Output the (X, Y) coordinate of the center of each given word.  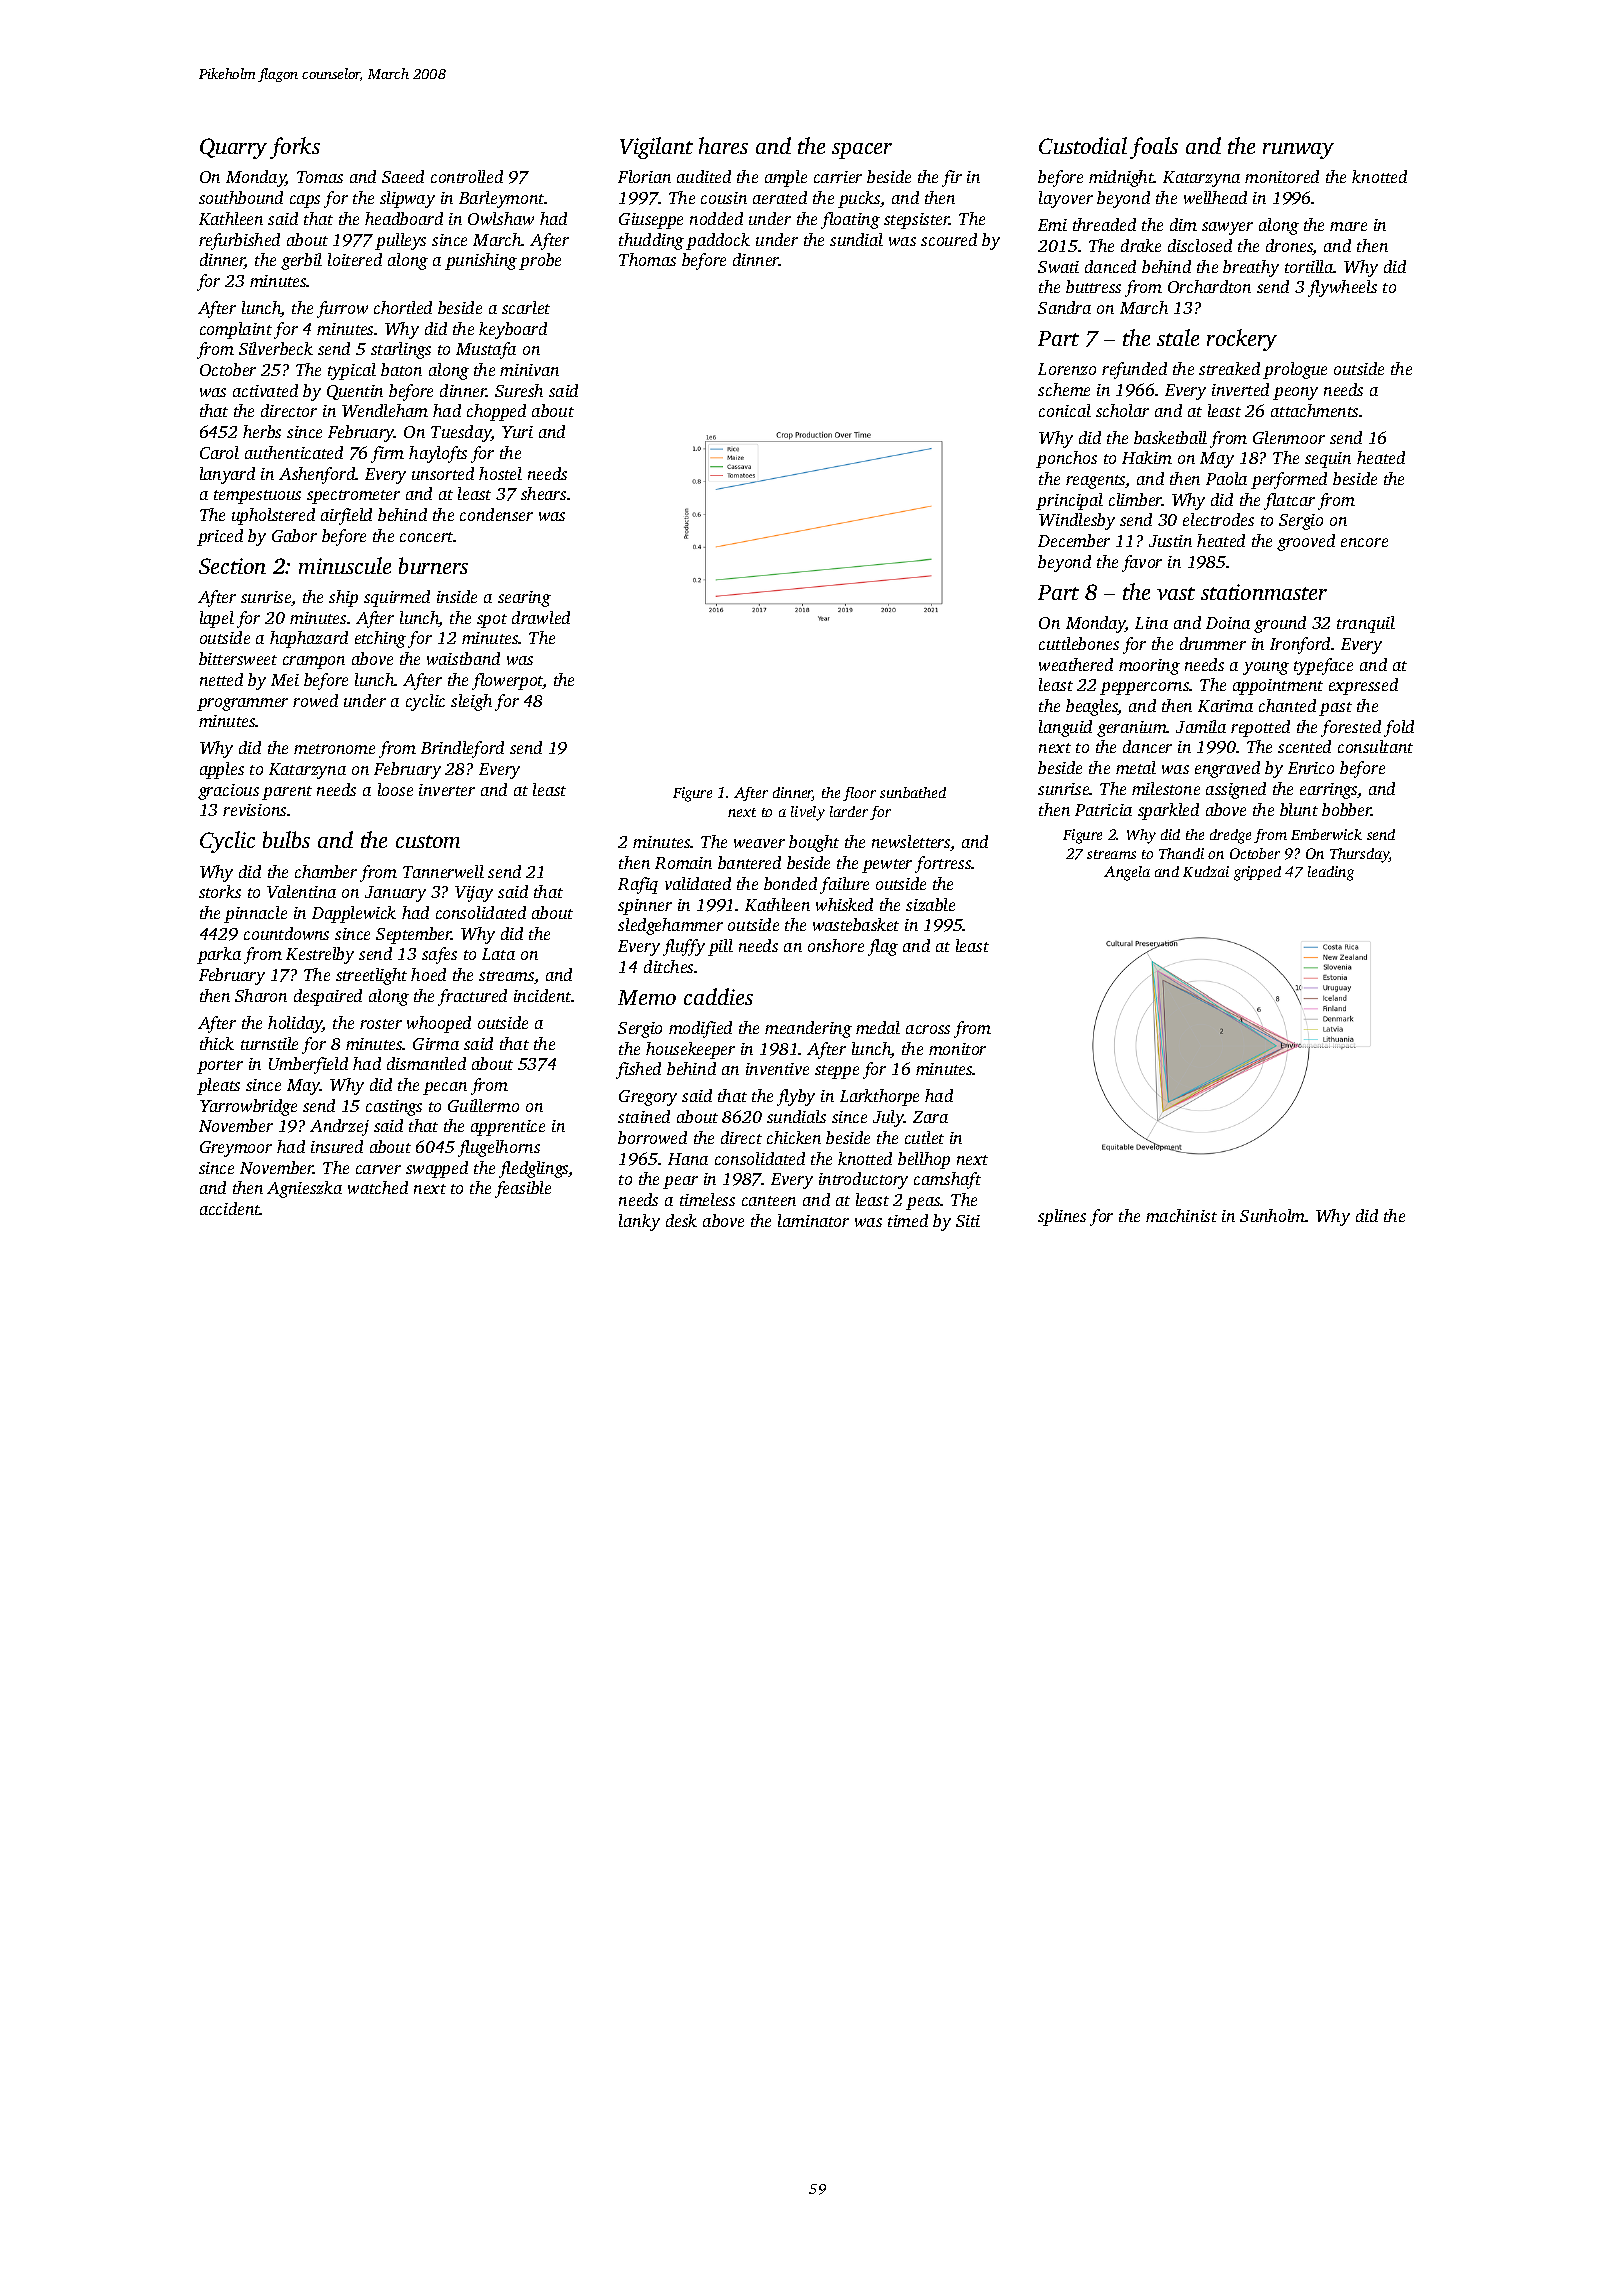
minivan (529, 370)
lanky (639, 1222)
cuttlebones (1079, 643)
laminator (813, 1220)
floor (859, 794)
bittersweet (238, 658)
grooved (1306, 542)
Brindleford (462, 749)
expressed (1363, 686)
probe (540, 261)
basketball (1170, 437)
